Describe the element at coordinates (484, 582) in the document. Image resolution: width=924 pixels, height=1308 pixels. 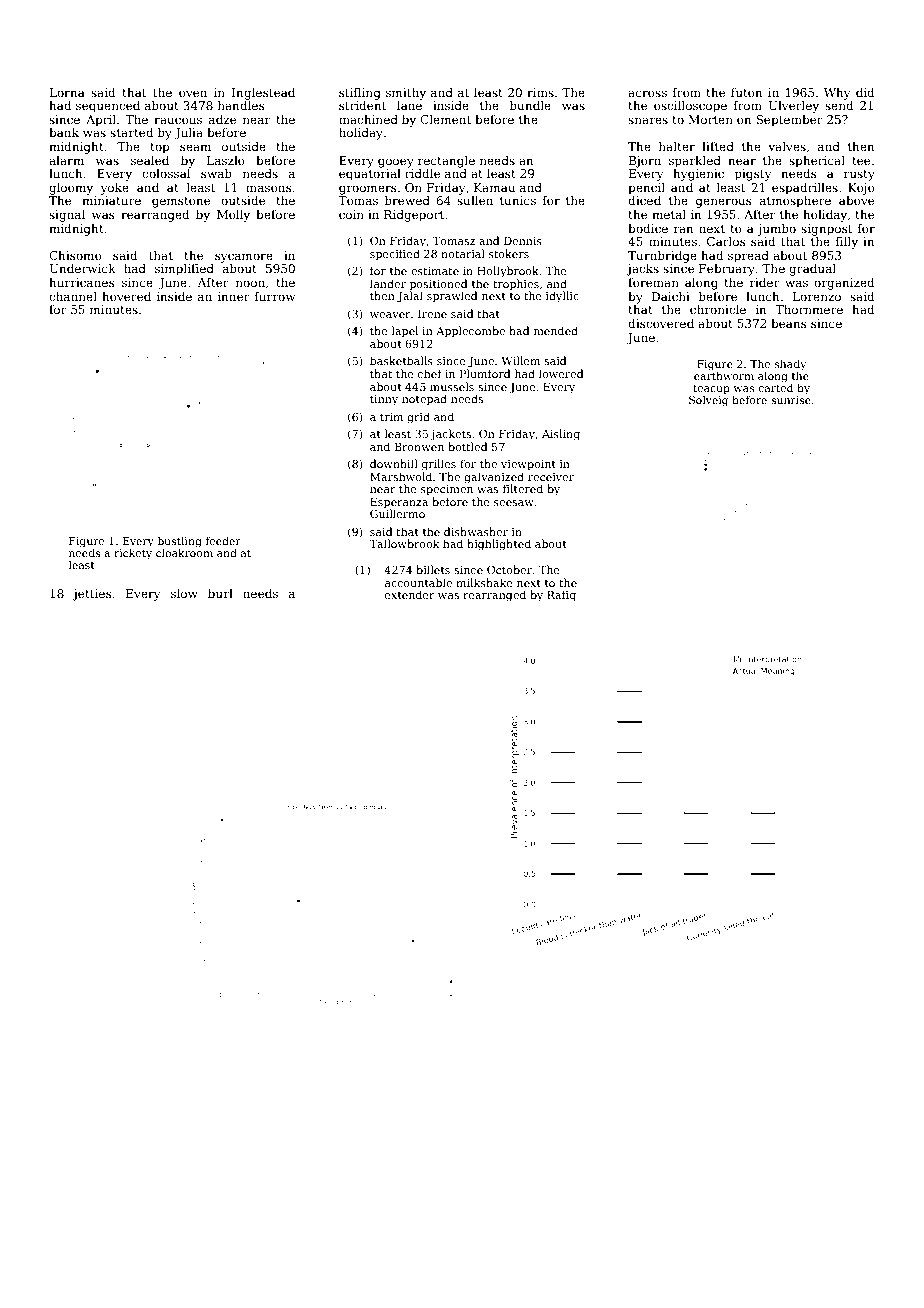
I see `milkshake` at that location.
